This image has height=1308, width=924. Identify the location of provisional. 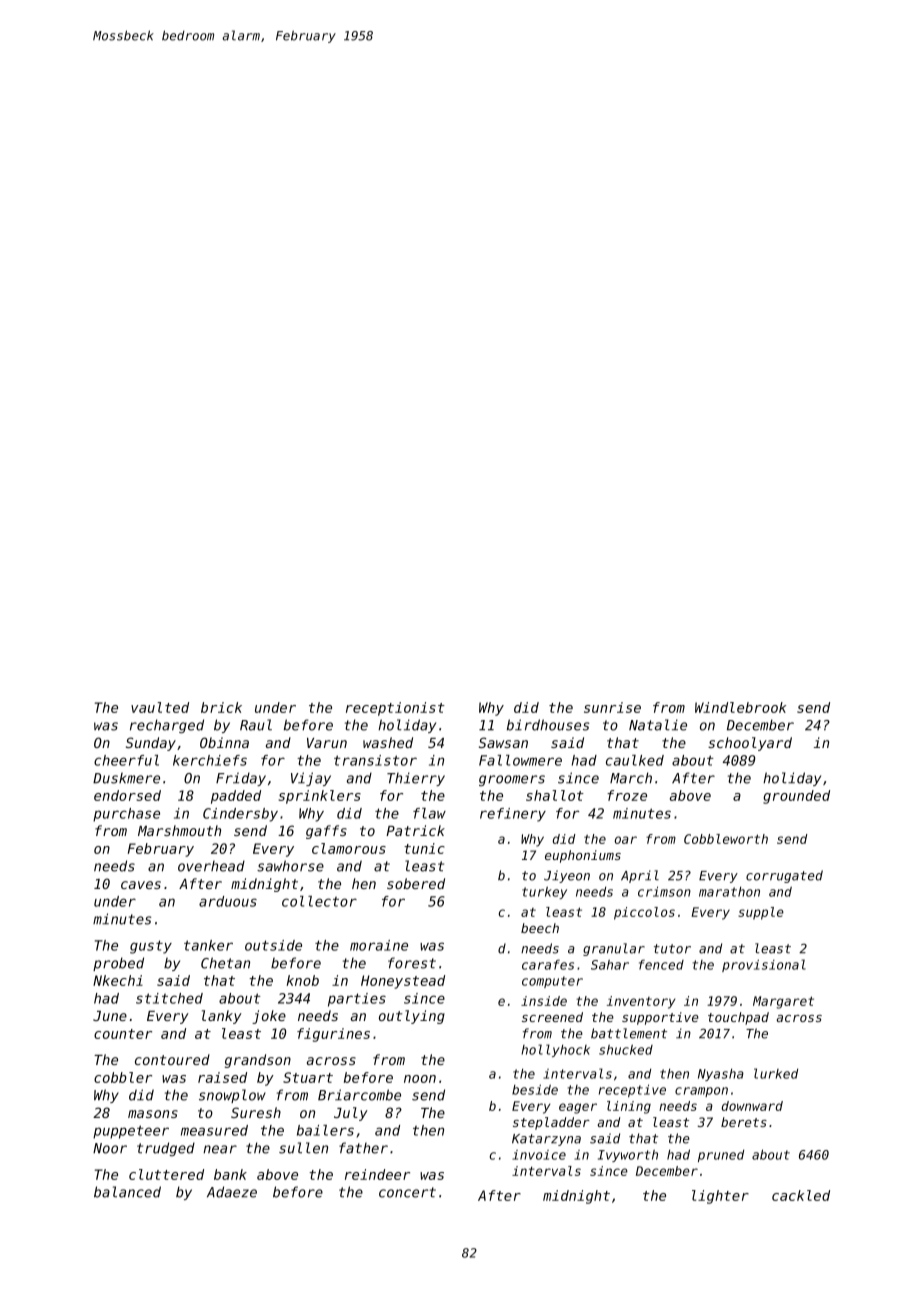
(764, 965).
